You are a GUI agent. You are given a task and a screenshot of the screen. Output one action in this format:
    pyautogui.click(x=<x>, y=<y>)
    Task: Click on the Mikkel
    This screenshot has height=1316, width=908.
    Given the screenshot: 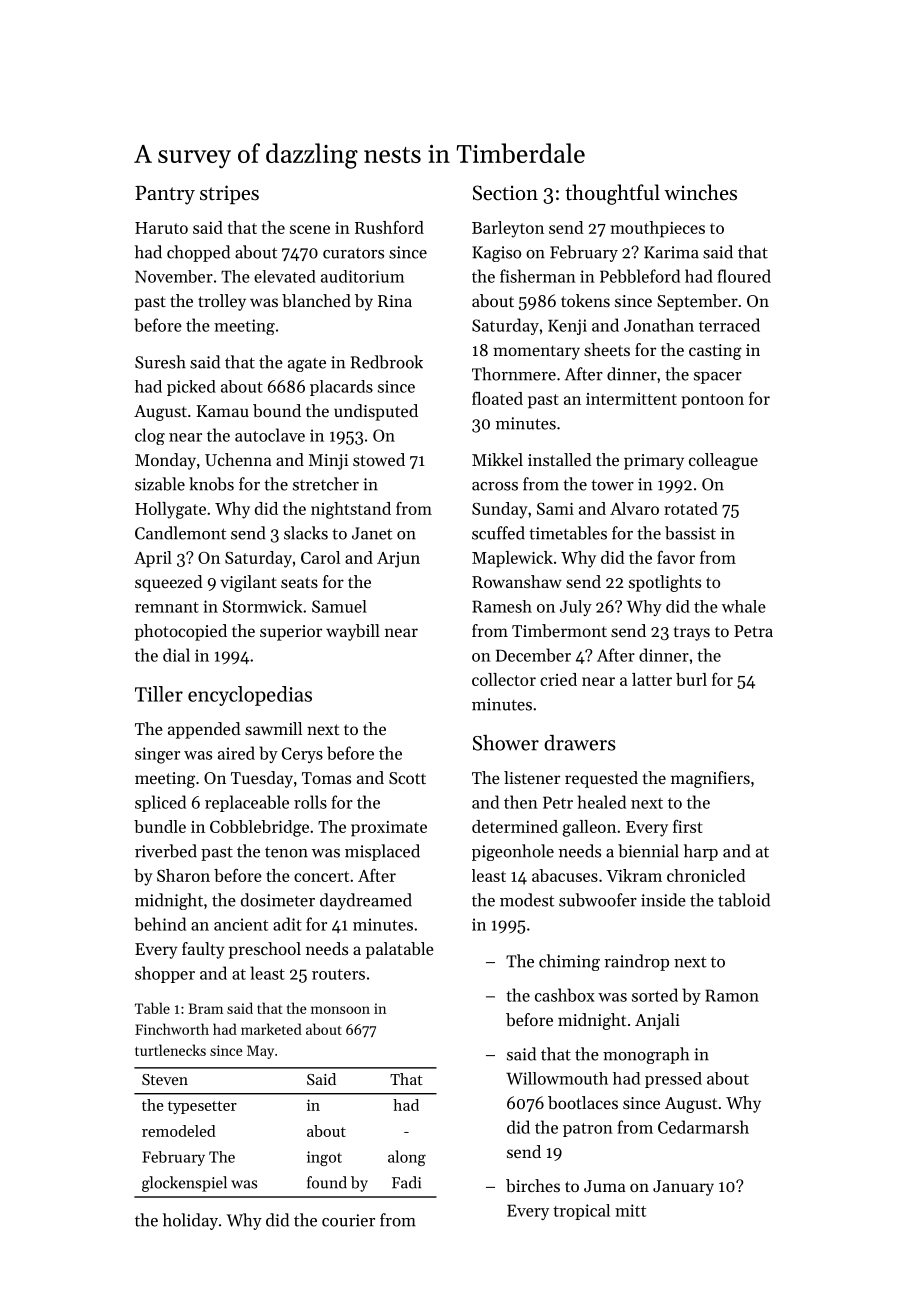 What is the action you would take?
    pyautogui.click(x=497, y=459)
